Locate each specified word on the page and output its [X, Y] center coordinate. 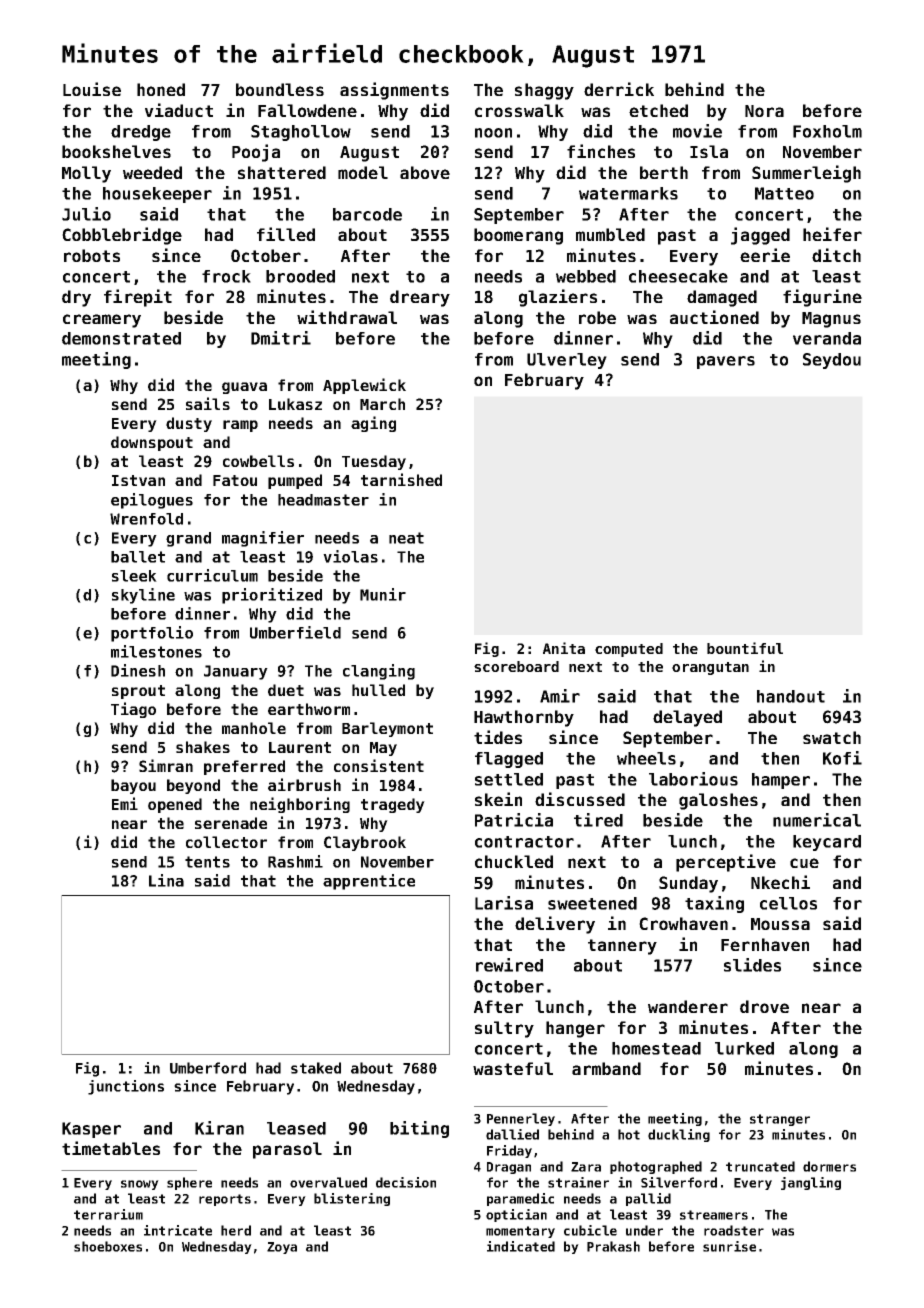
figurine [822, 298]
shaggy [544, 91]
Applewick [364, 386]
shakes [203, 747]
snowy [140, 1185]
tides [498, 737]
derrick [619, 89]
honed [161, 89]
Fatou [235, 480]
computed [629, 650]
